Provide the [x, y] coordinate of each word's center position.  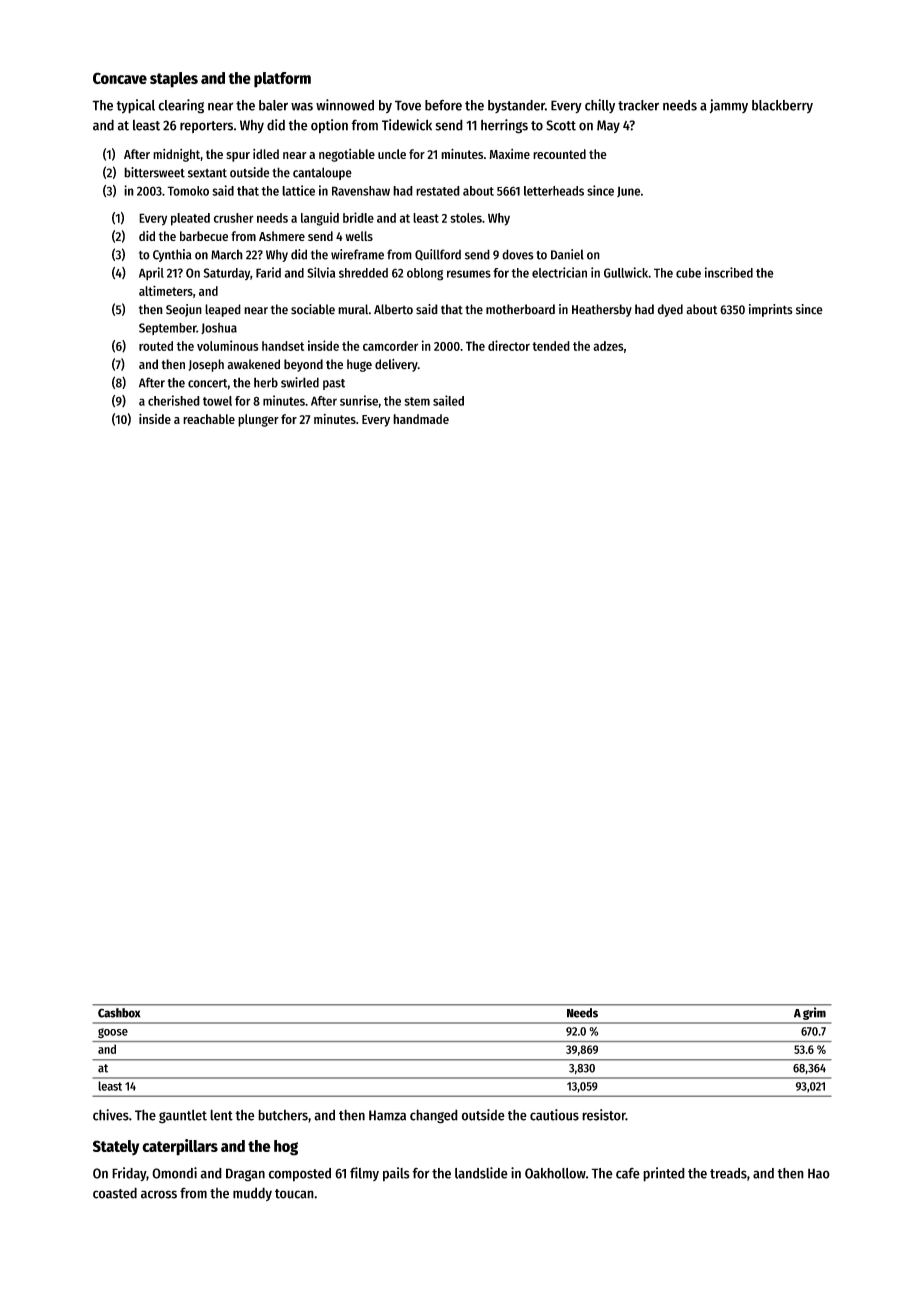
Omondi [174, 1173]
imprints [771, 310]
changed [434, 1116]
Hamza [387, 1115]
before [443, 105]
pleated [190, 219]
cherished [174, 400]
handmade [421, 419]
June [628, 191]
